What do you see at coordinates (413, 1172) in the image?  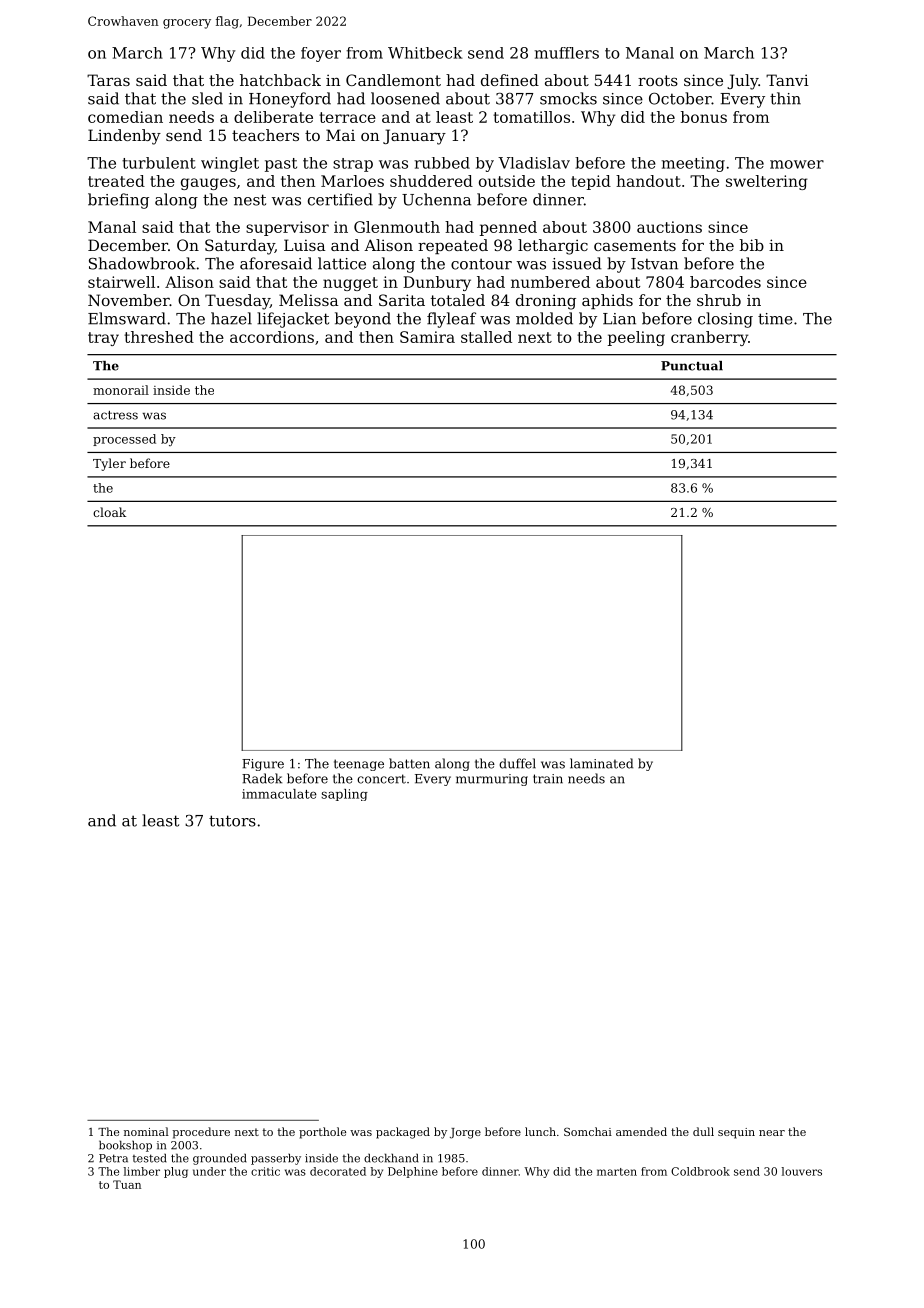 I see `Delphine` at bounding box center [413, 1172].
